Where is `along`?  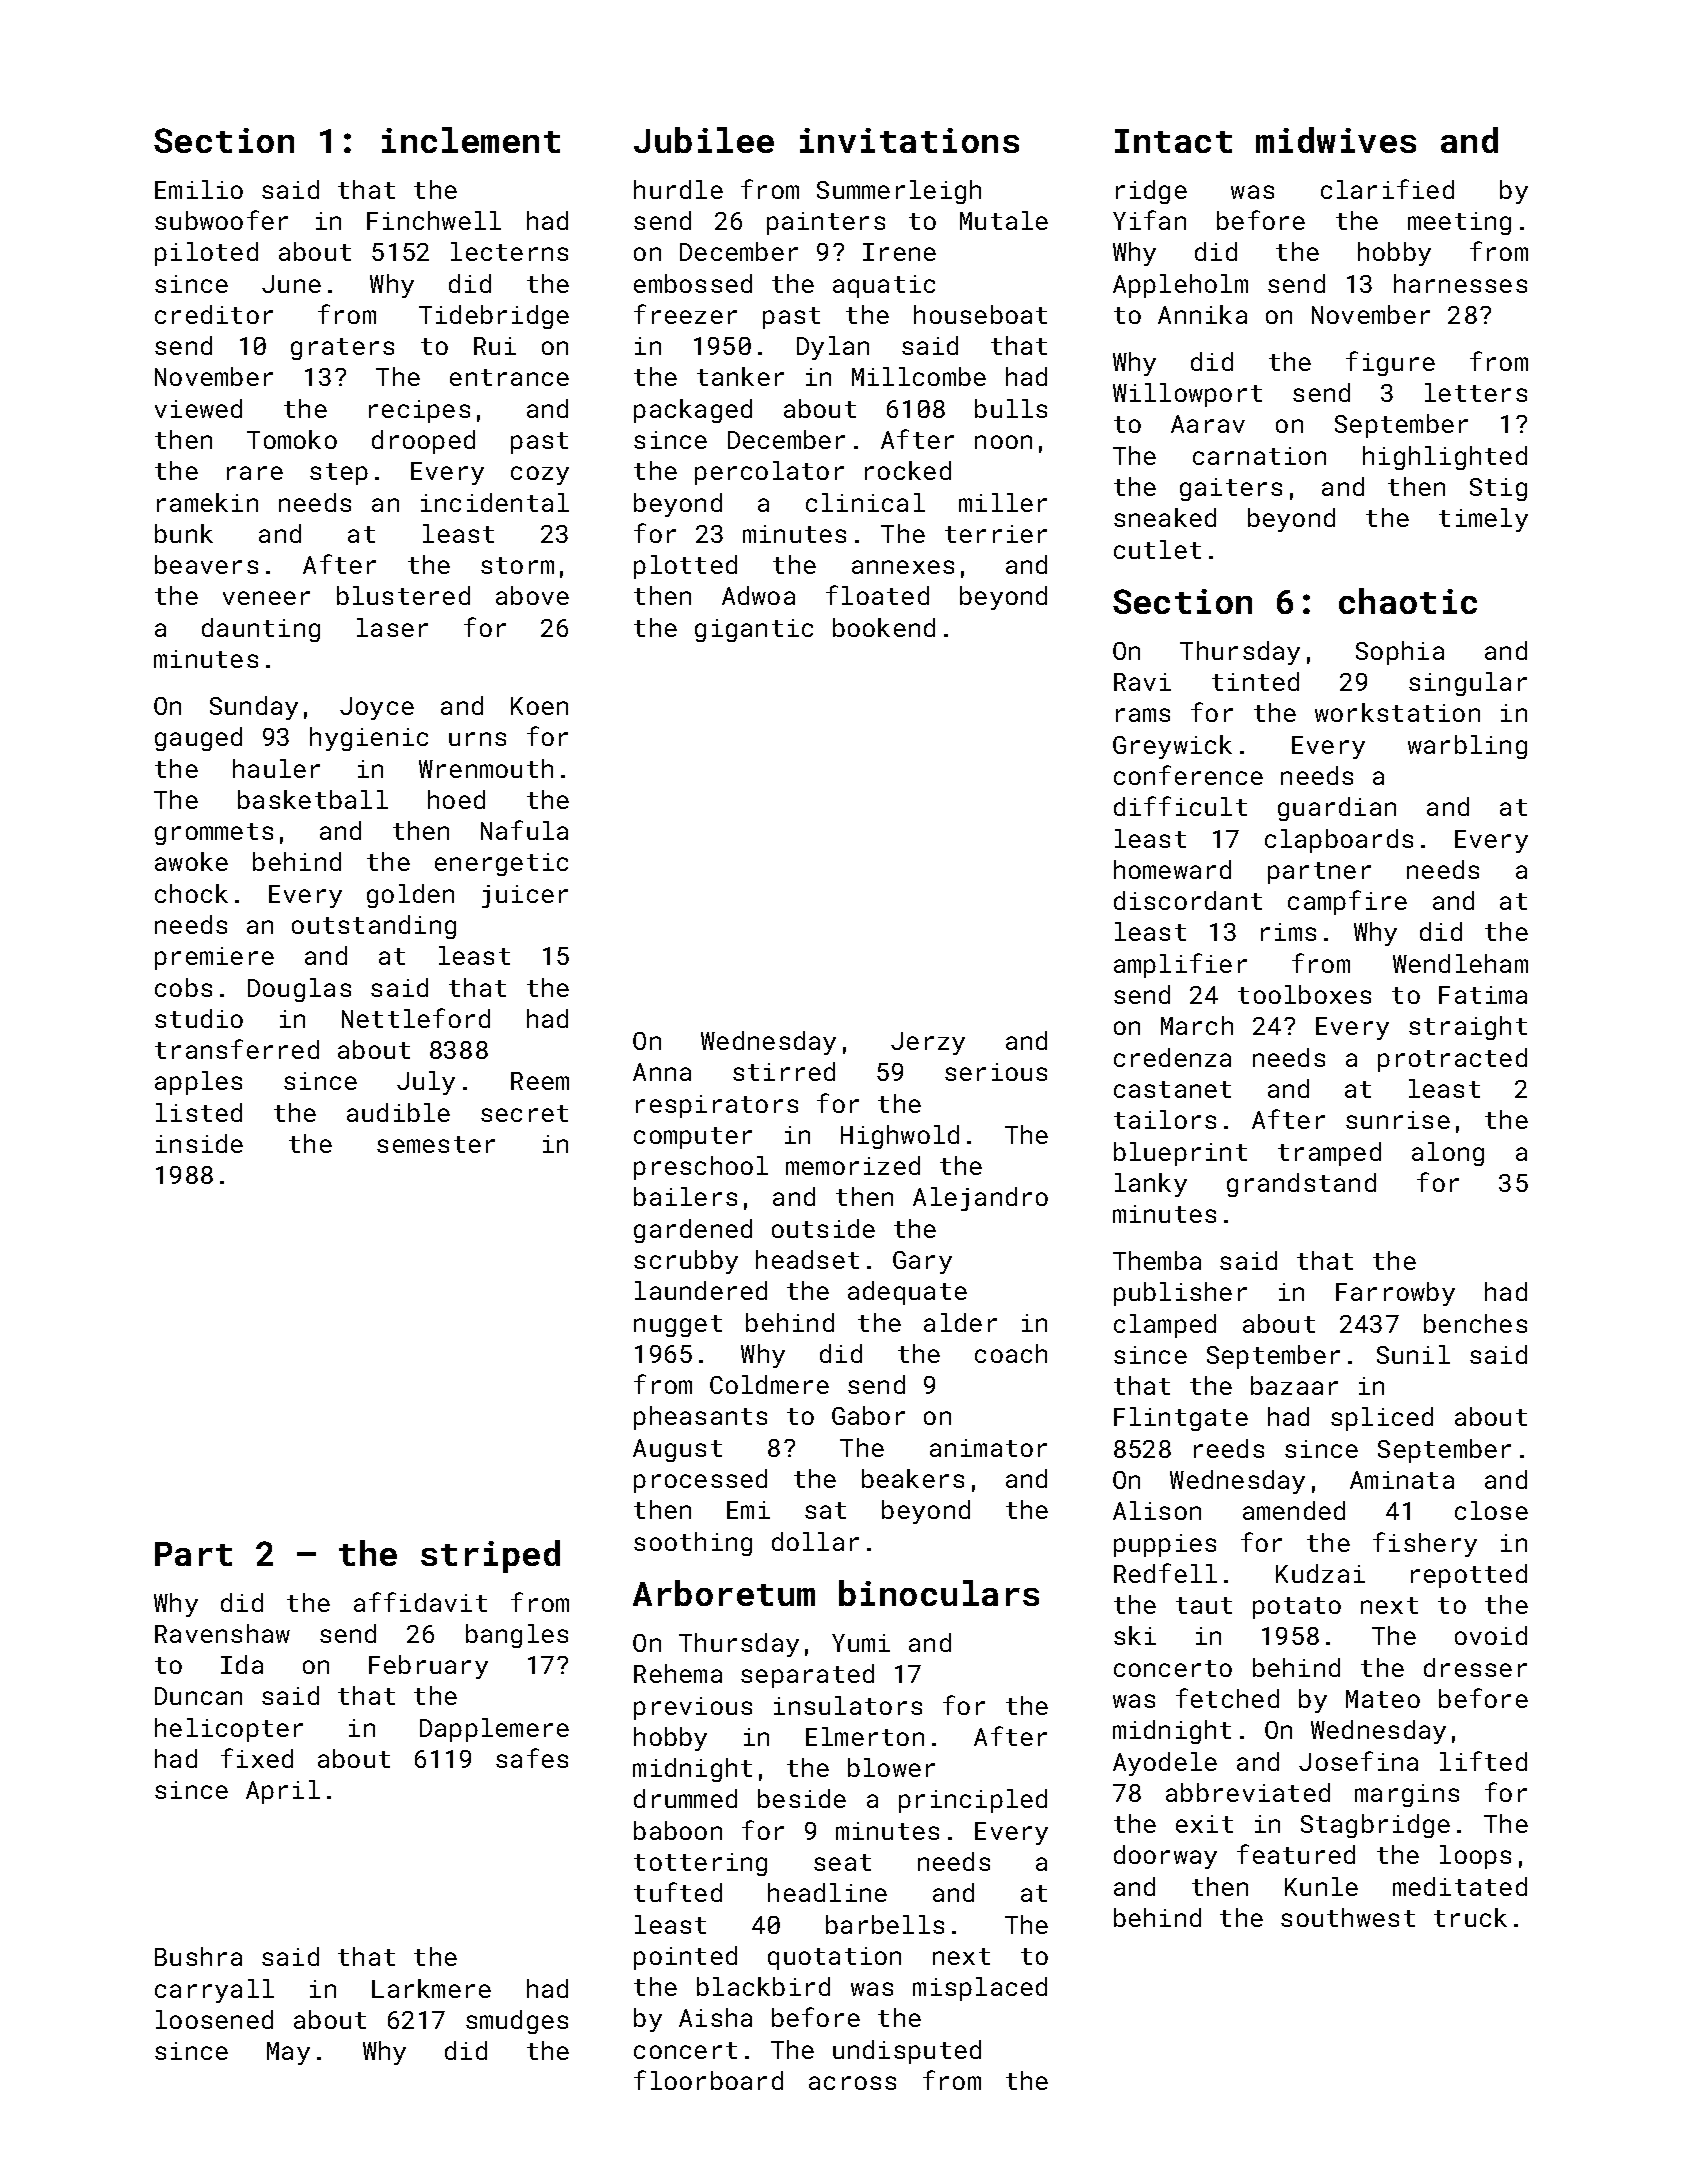 along is located at coordinates (1448, 1154).
